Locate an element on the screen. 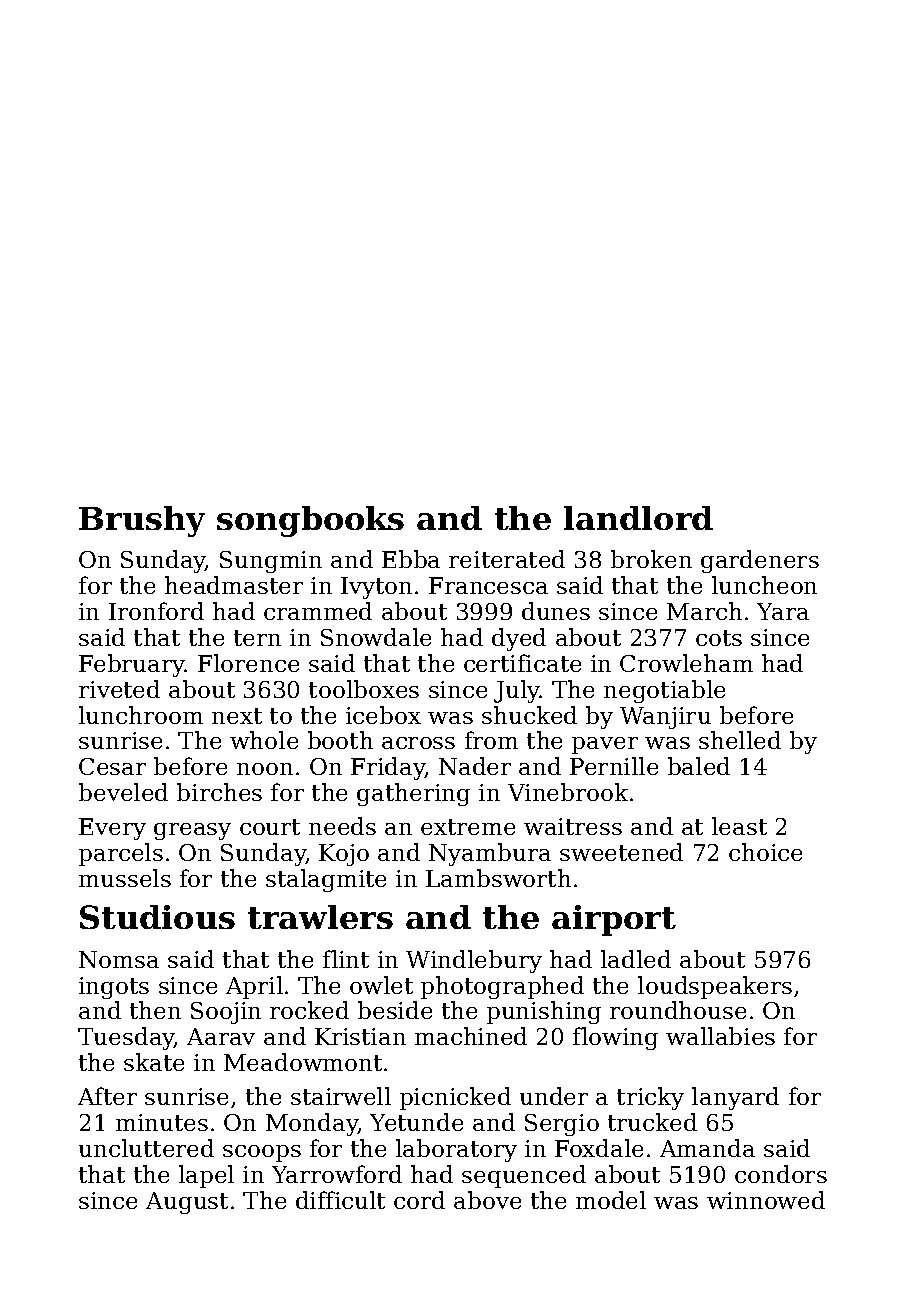 The height and width of the screenshot is (1311, 924). Studious is located at coordinates (157, 917).
